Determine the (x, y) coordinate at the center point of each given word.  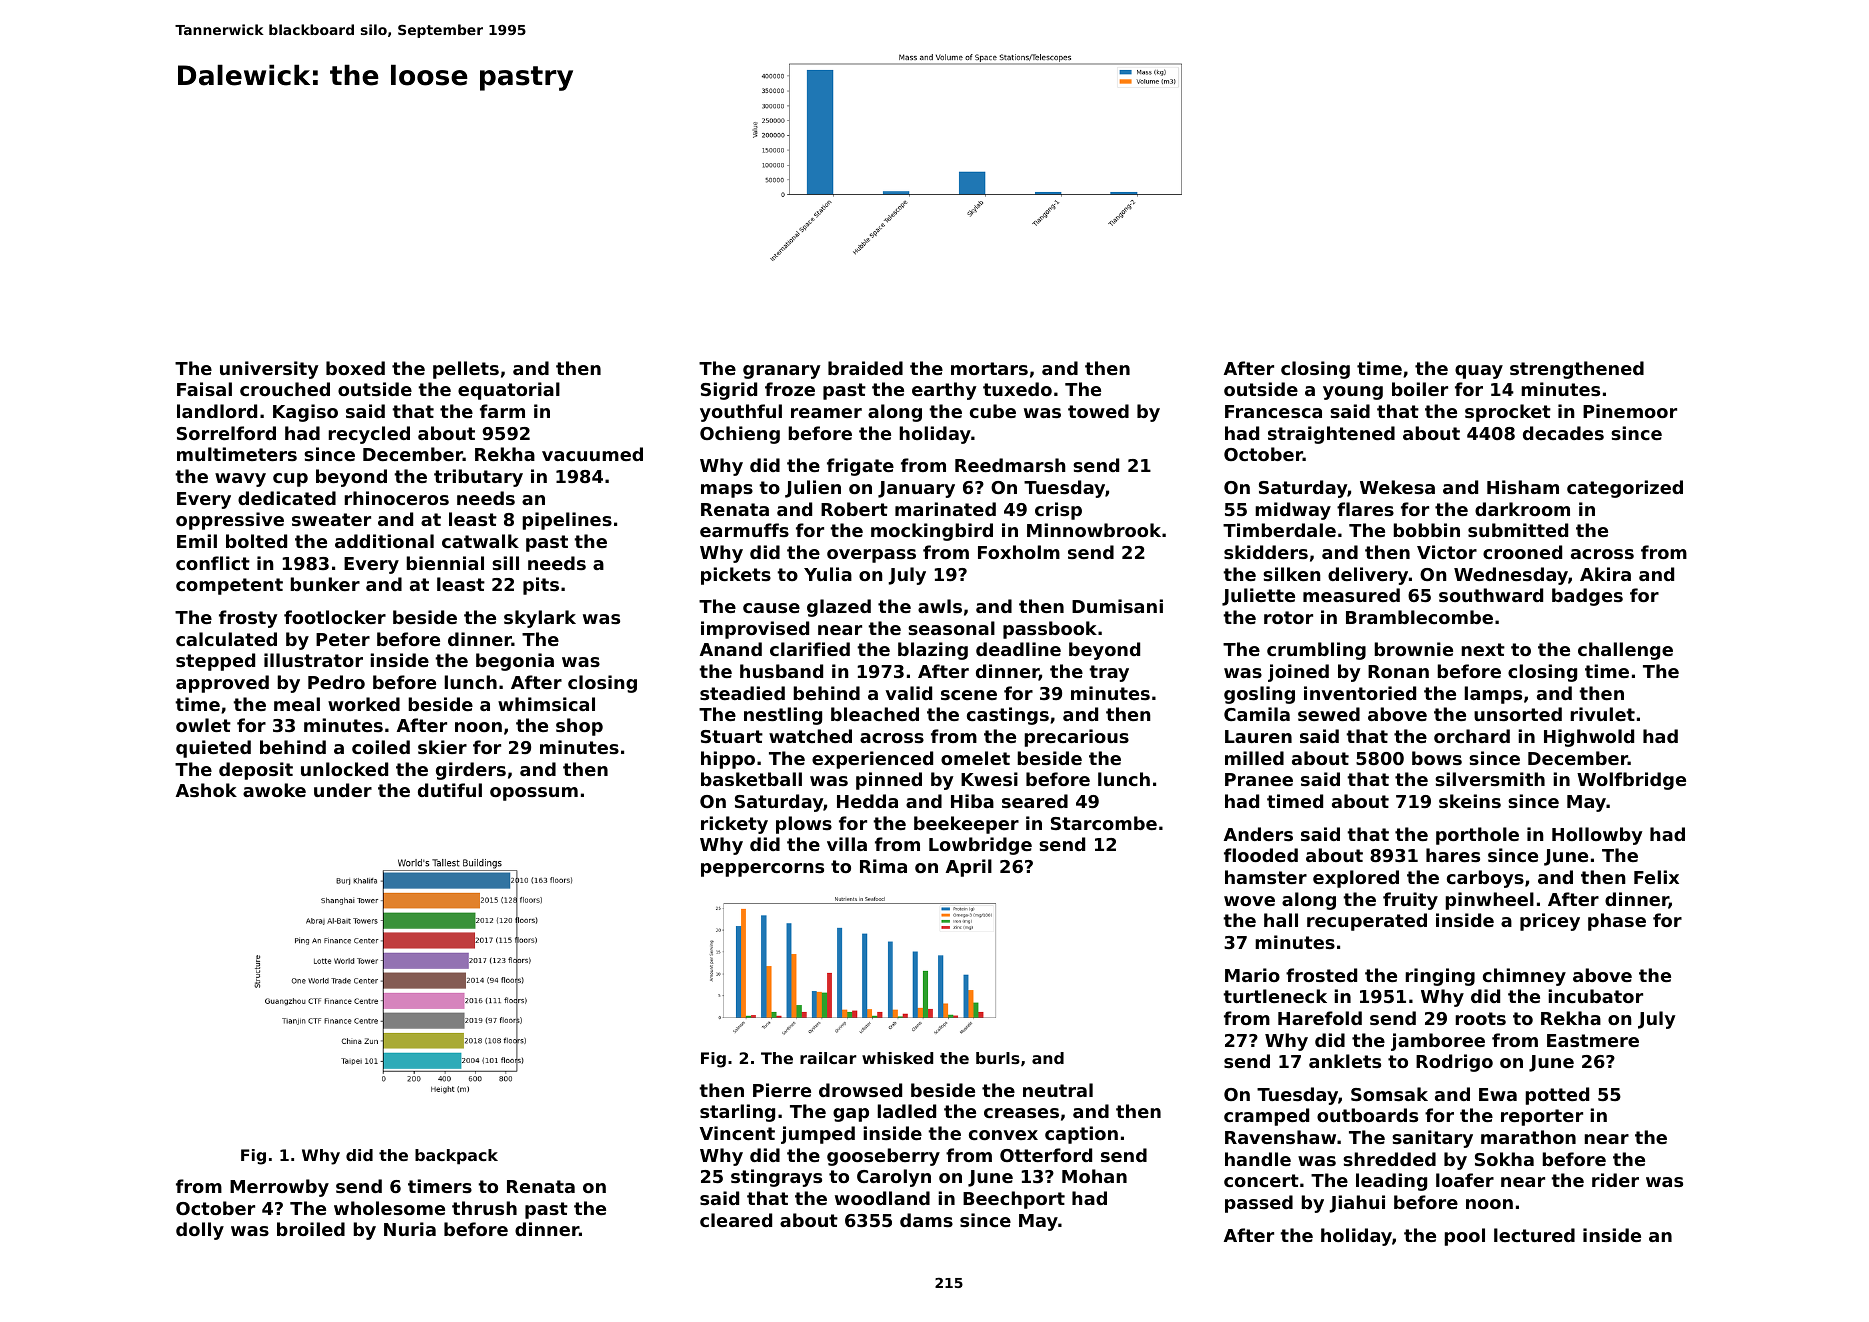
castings (1008, 716)
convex (1003, 1135)
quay (1479, 372)
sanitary (1432, 1139)
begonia (515, 662)
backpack (456, 1157)
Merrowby (279, 1188)
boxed (355, 368)
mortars (989, 368)
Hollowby (1597, 836)
